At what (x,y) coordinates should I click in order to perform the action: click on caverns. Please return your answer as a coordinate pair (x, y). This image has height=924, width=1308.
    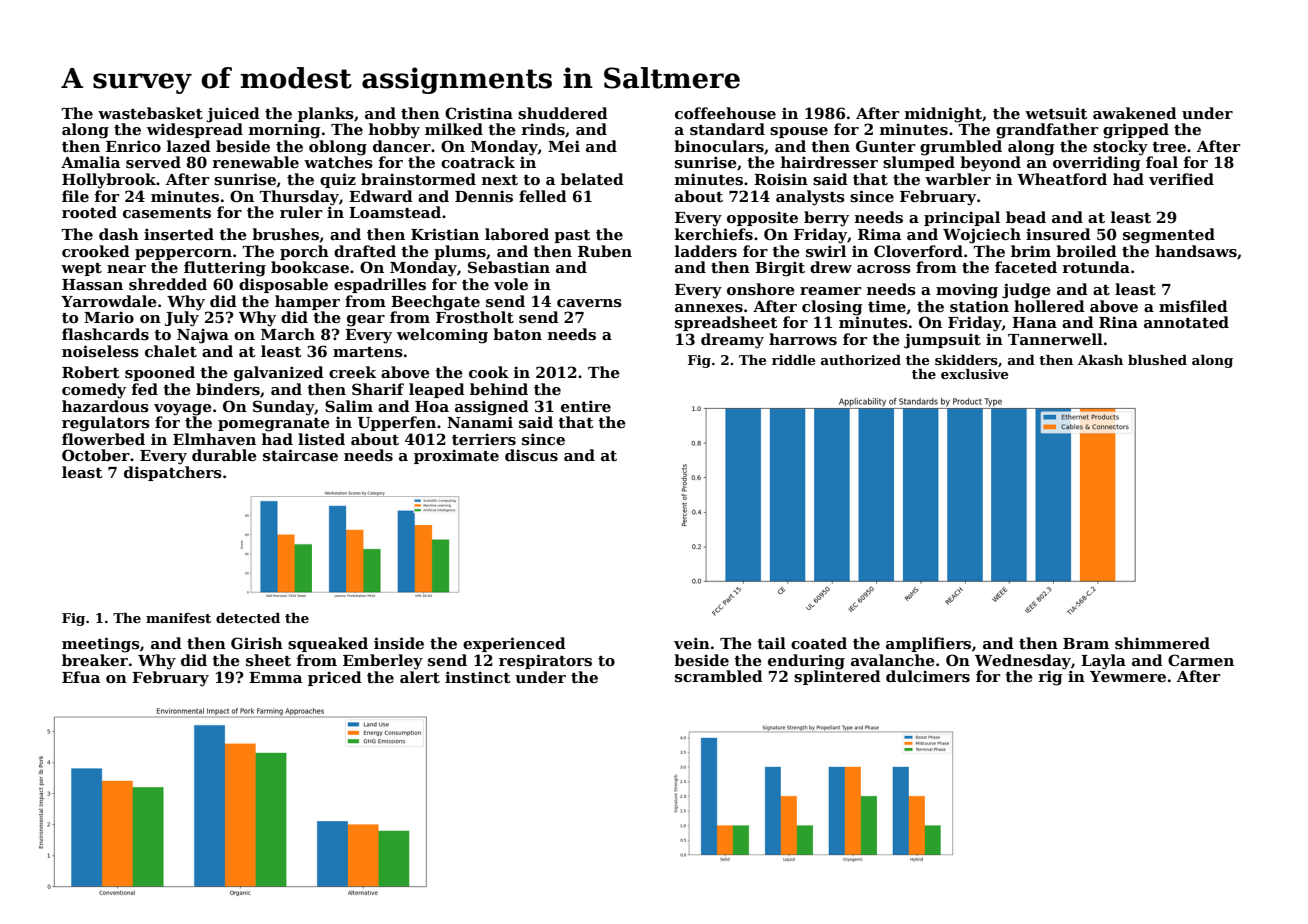
    Looking at the image, I should click on (589, 303).
